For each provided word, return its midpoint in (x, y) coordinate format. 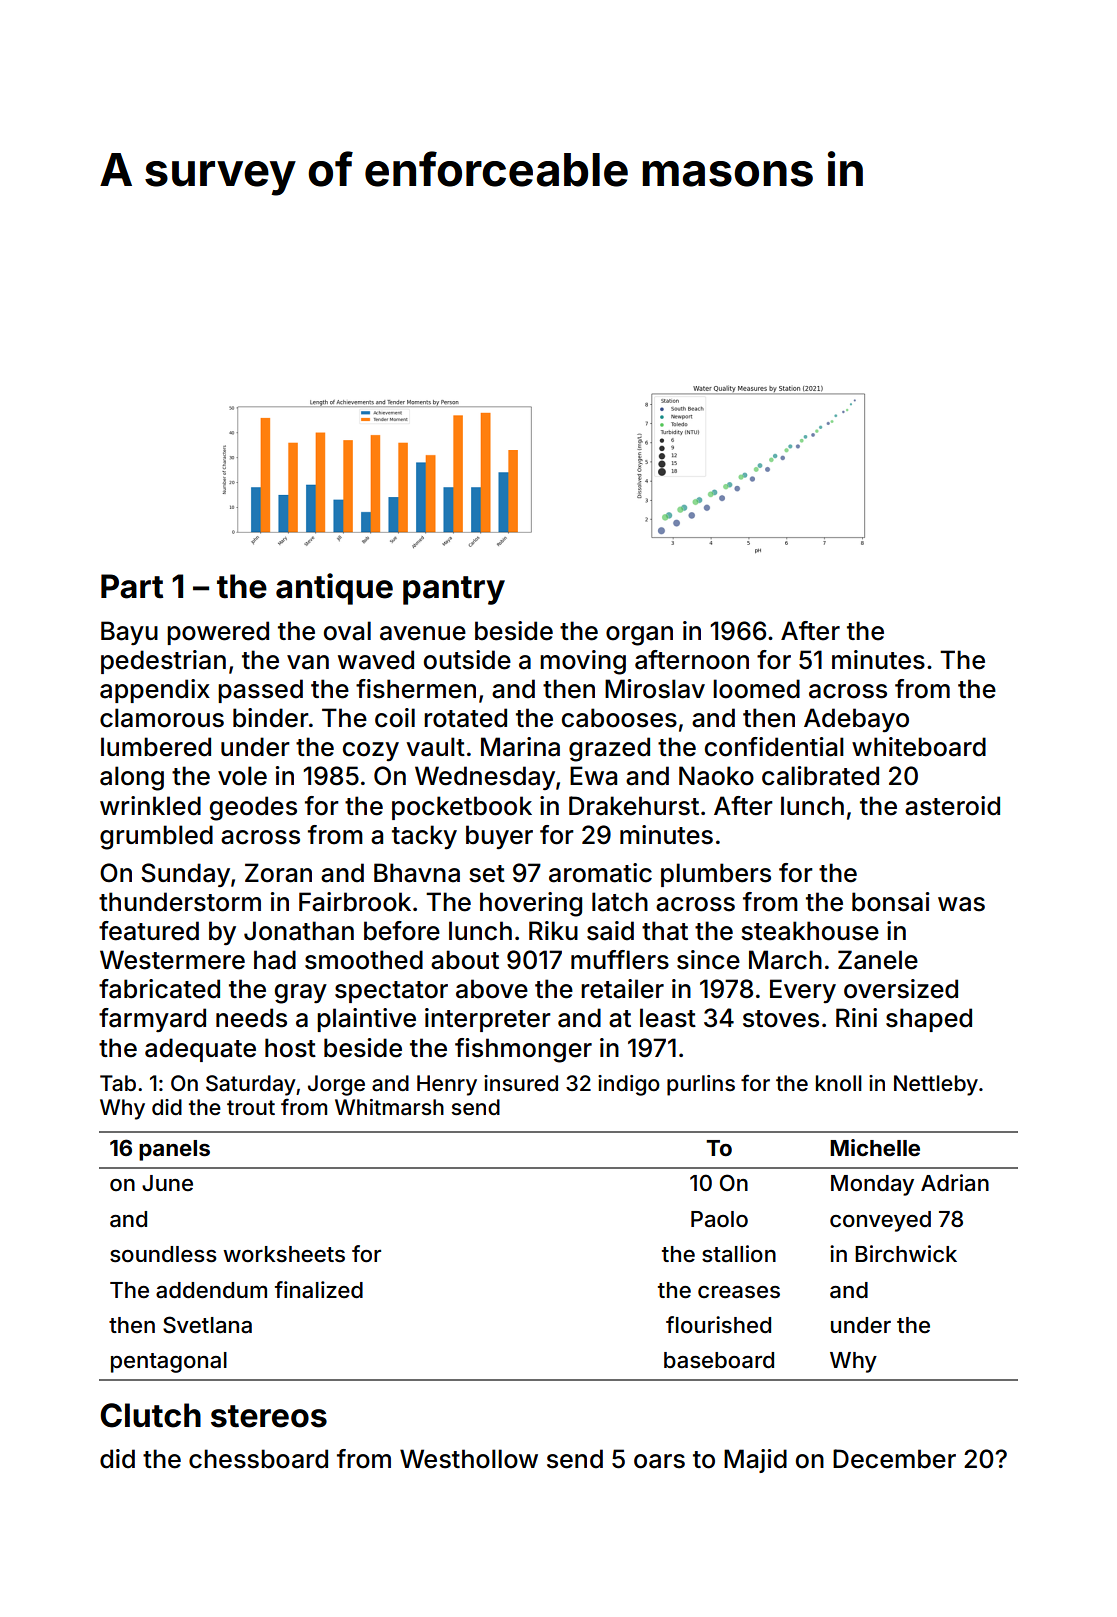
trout (251, 1107)
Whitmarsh (389, 1107)
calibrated (820, 776)
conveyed (880, 1221)
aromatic (600, 873)
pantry (454, 590)
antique (334, 589)
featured (149, 931)
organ (639, 636)
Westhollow (469, 1459)
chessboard (258, 1459)
